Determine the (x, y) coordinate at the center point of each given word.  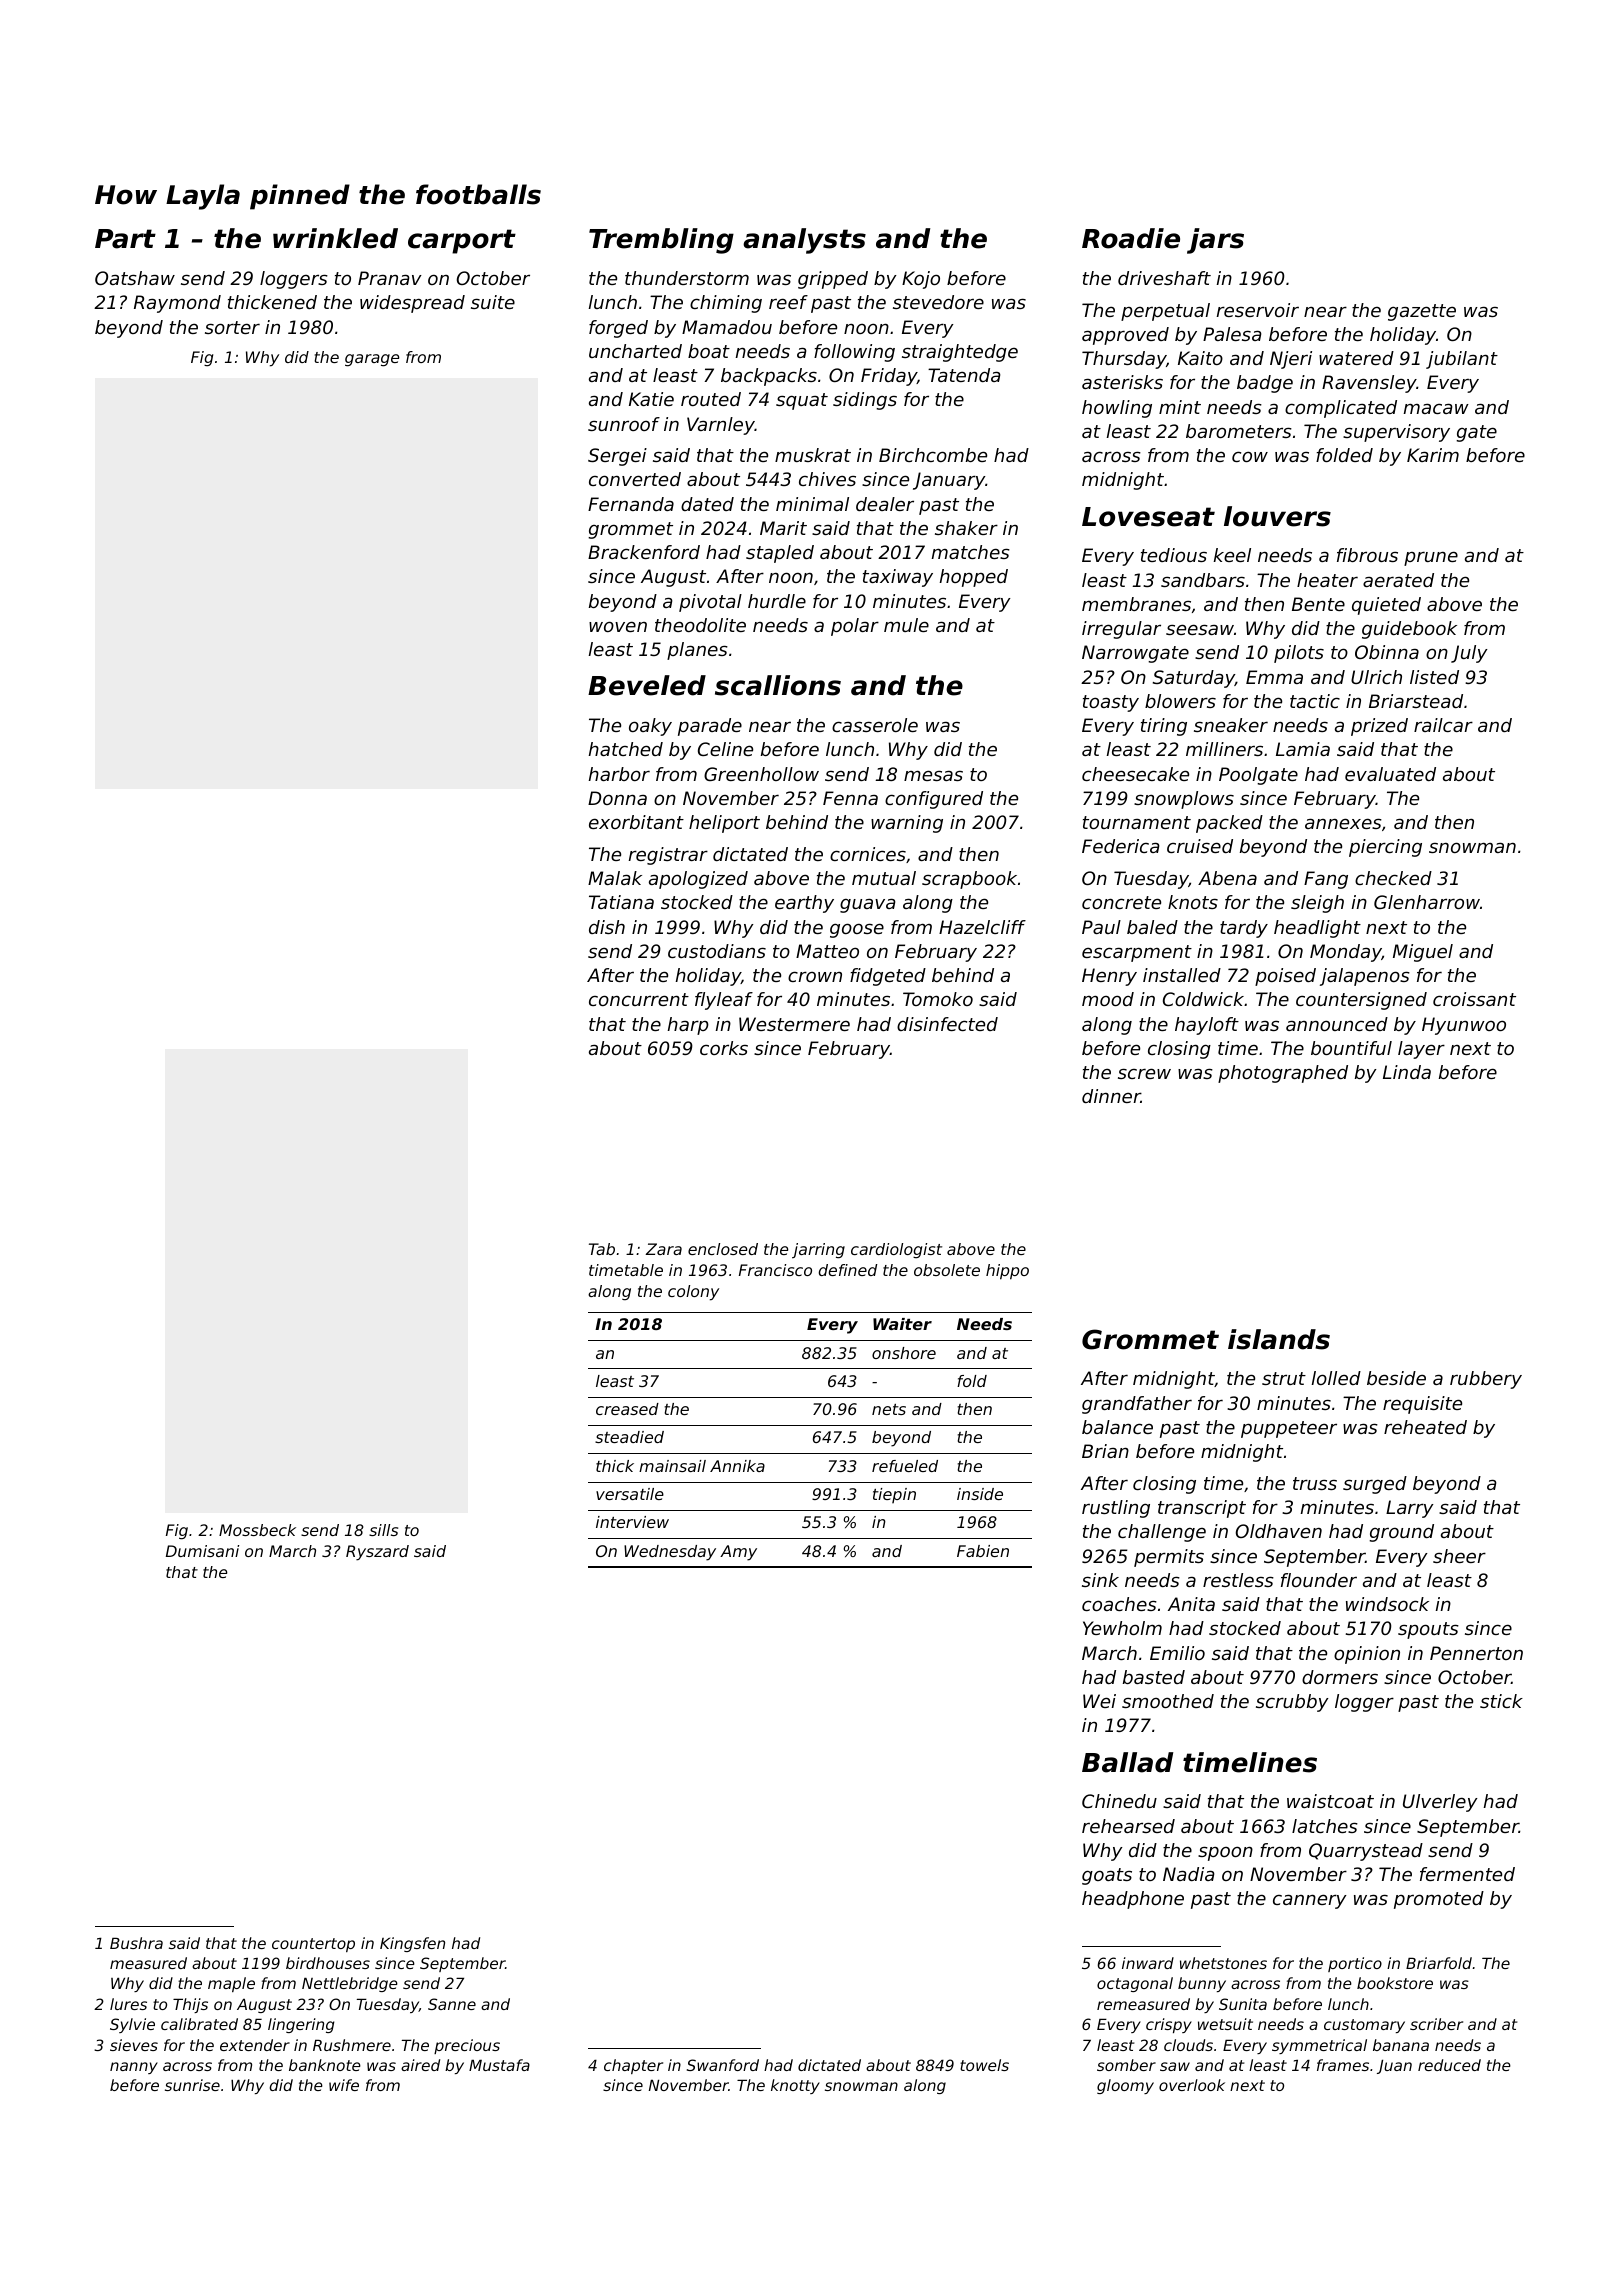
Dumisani (202, 1551)
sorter (232, 327)
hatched (626, 749)
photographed (1283, 1074)
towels (984, 2065)
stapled (780, 554)
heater (1327, 580)
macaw (1436, 408)
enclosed (723, 1249)
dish (607, 927)
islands (1279, 1339)
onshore (904, 1353)
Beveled (647, 685)
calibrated (199, 2024)
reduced (1449, 2065)
